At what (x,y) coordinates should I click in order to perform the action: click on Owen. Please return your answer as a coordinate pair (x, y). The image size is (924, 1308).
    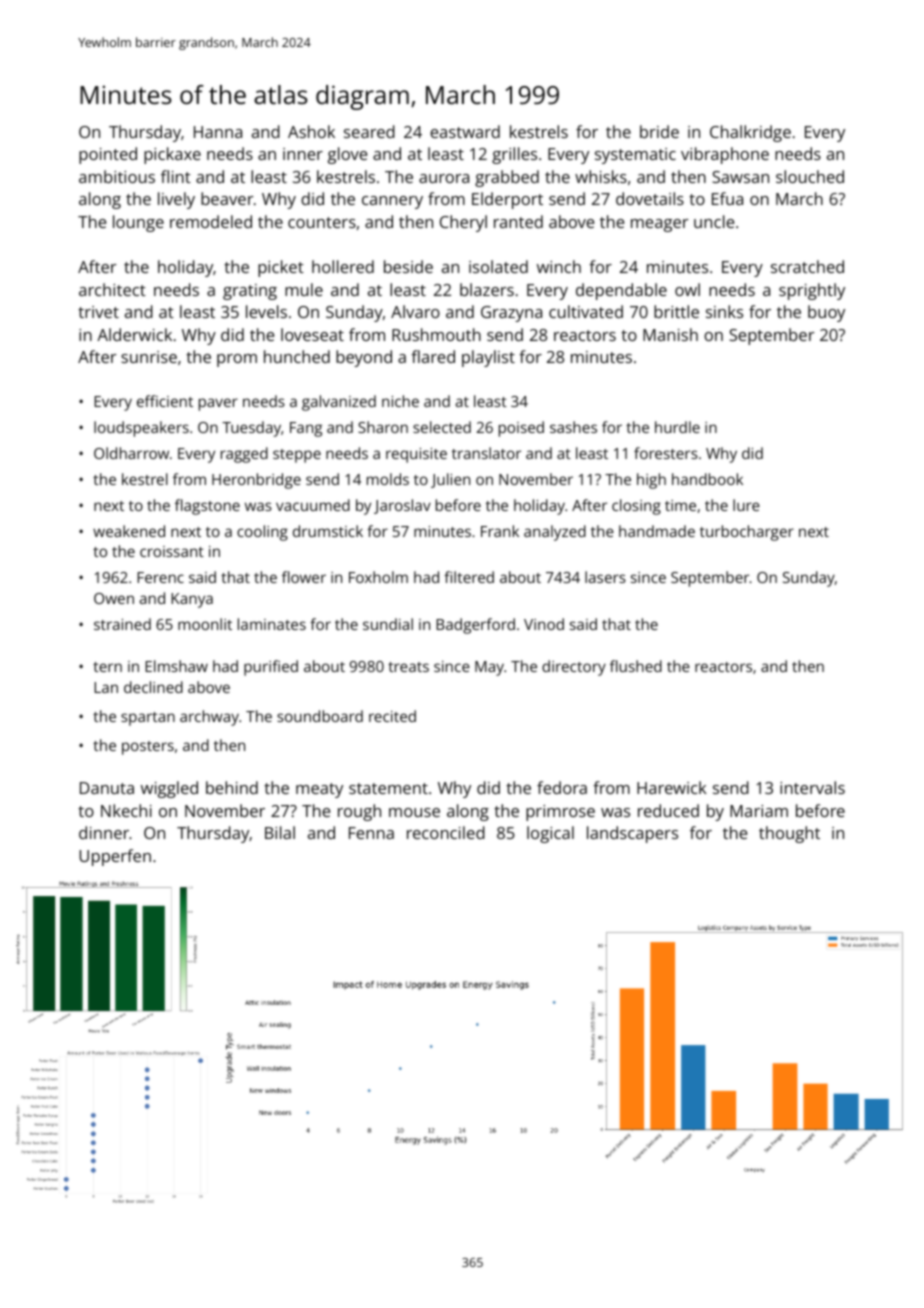
    Looking at the image, I should click on (114, 598).
